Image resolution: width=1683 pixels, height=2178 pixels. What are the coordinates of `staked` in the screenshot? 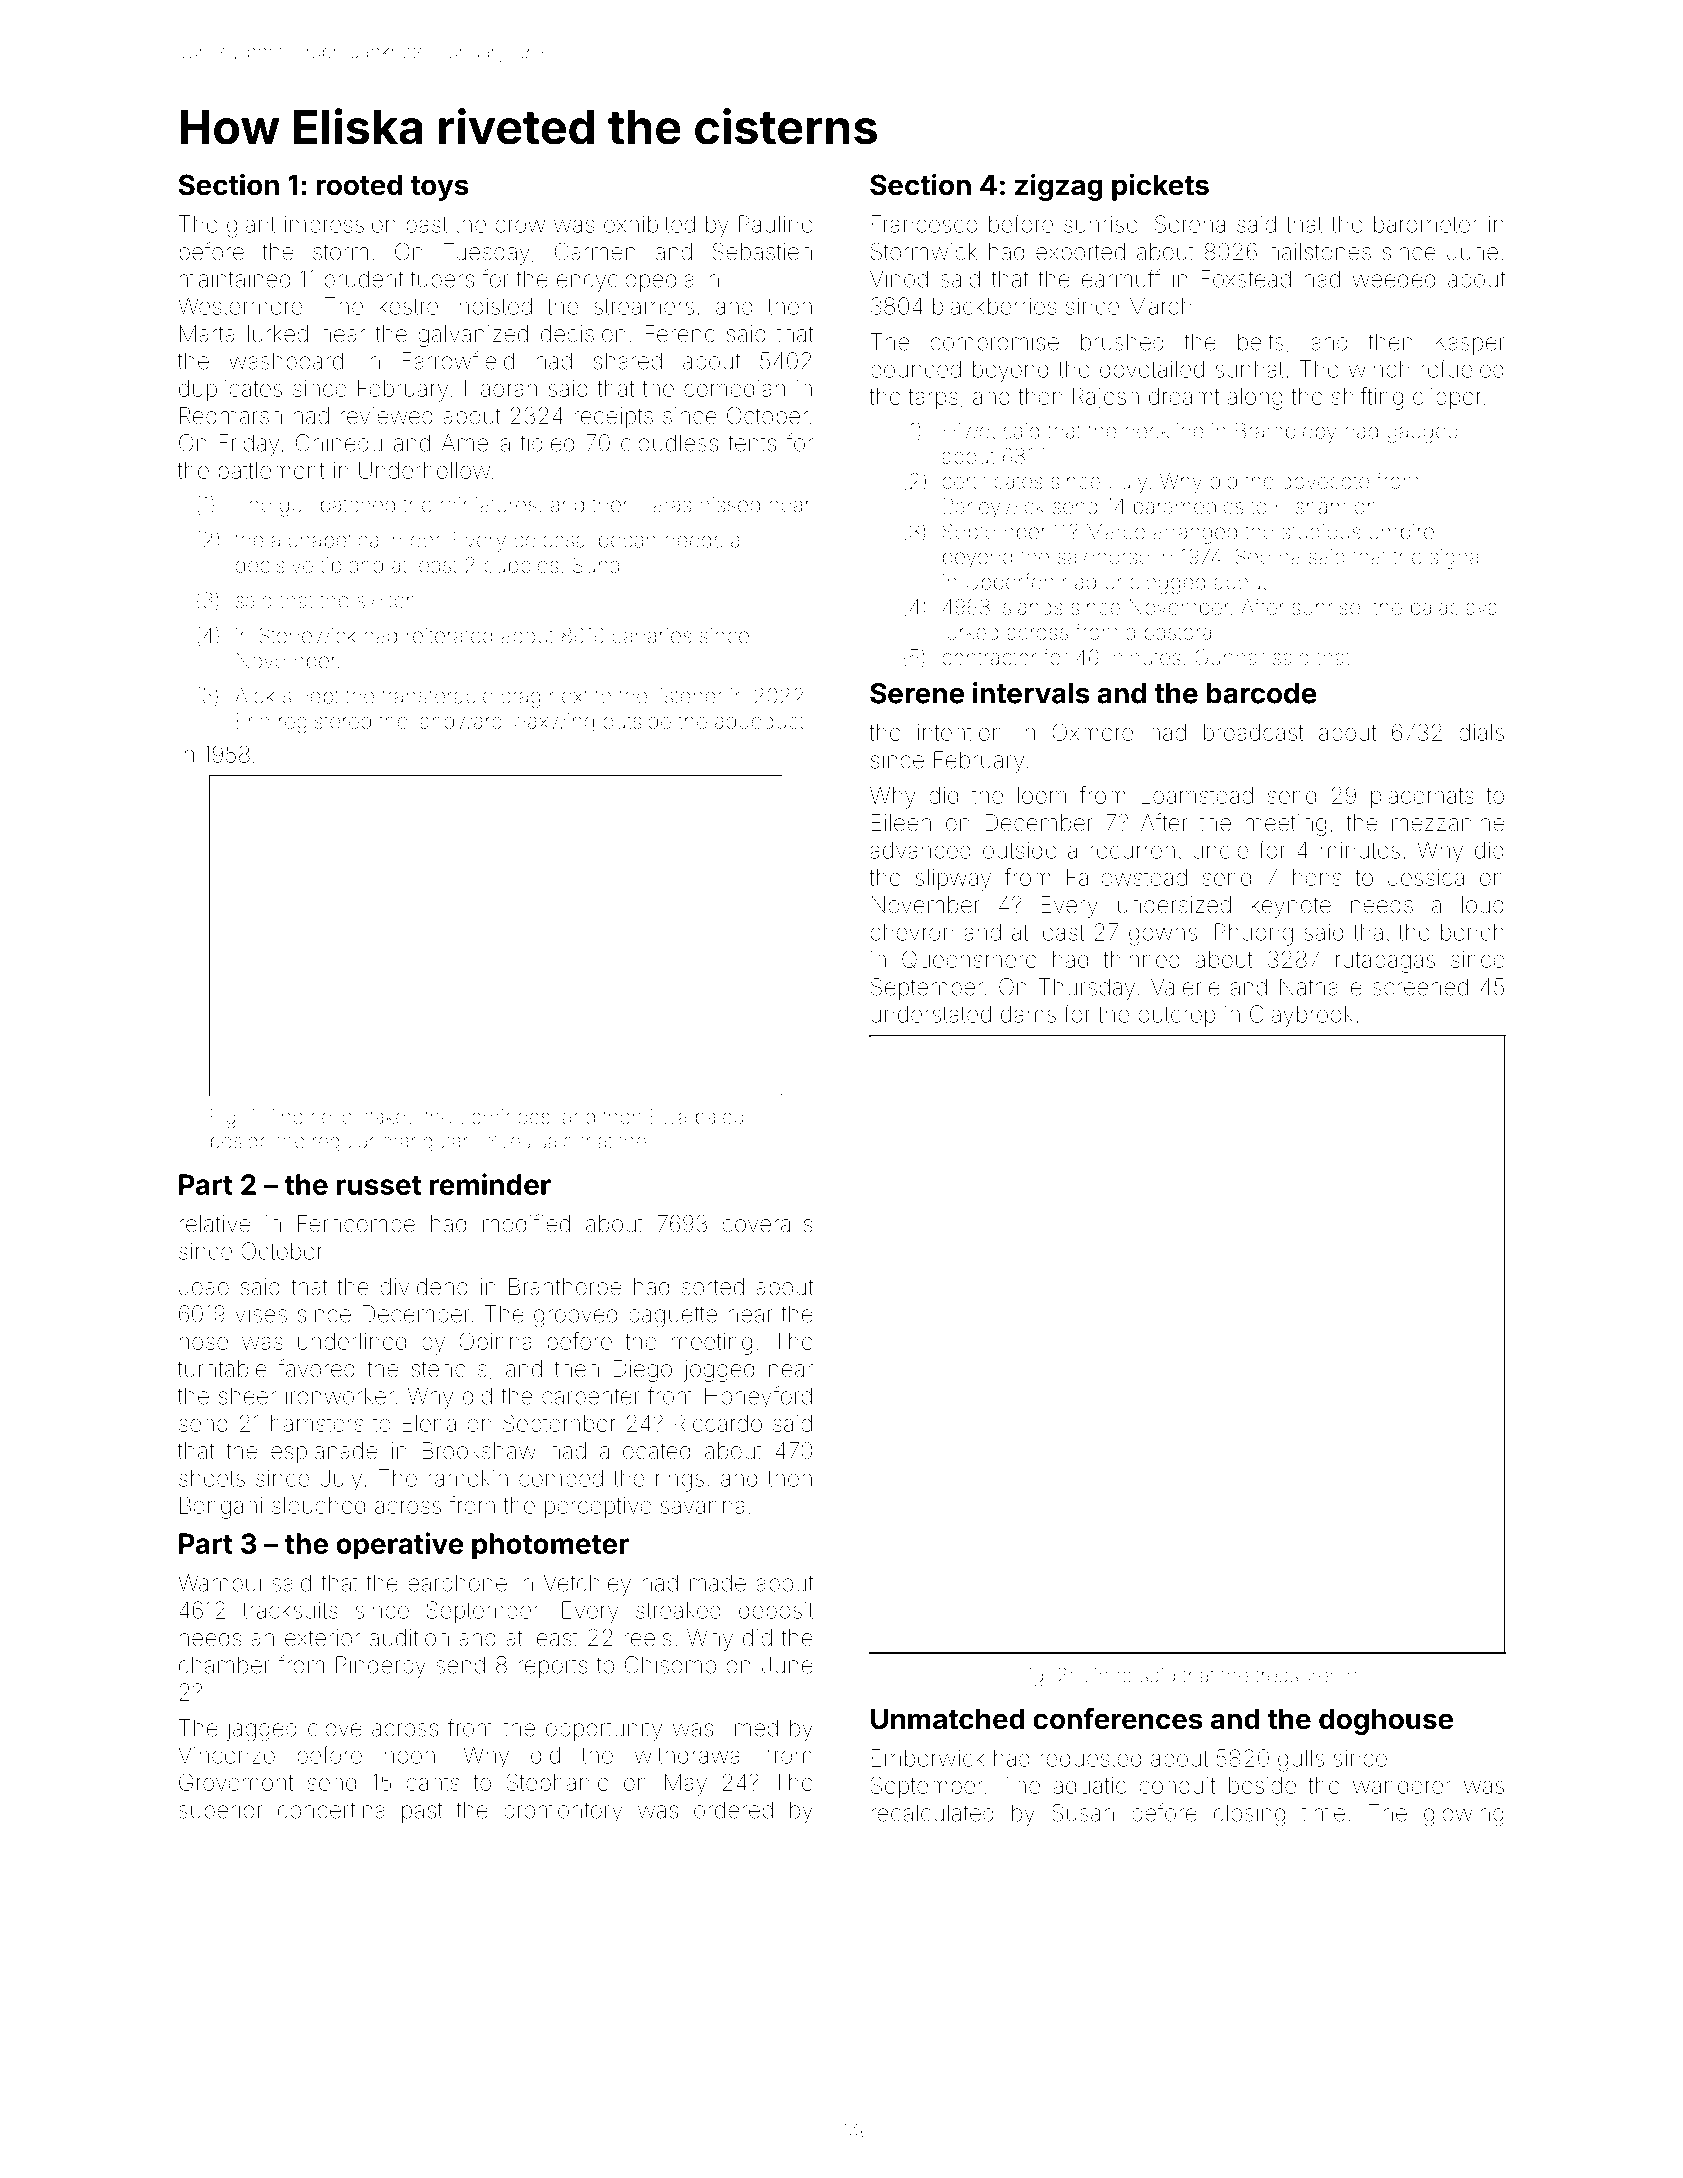 It's located at (388, 1116).
